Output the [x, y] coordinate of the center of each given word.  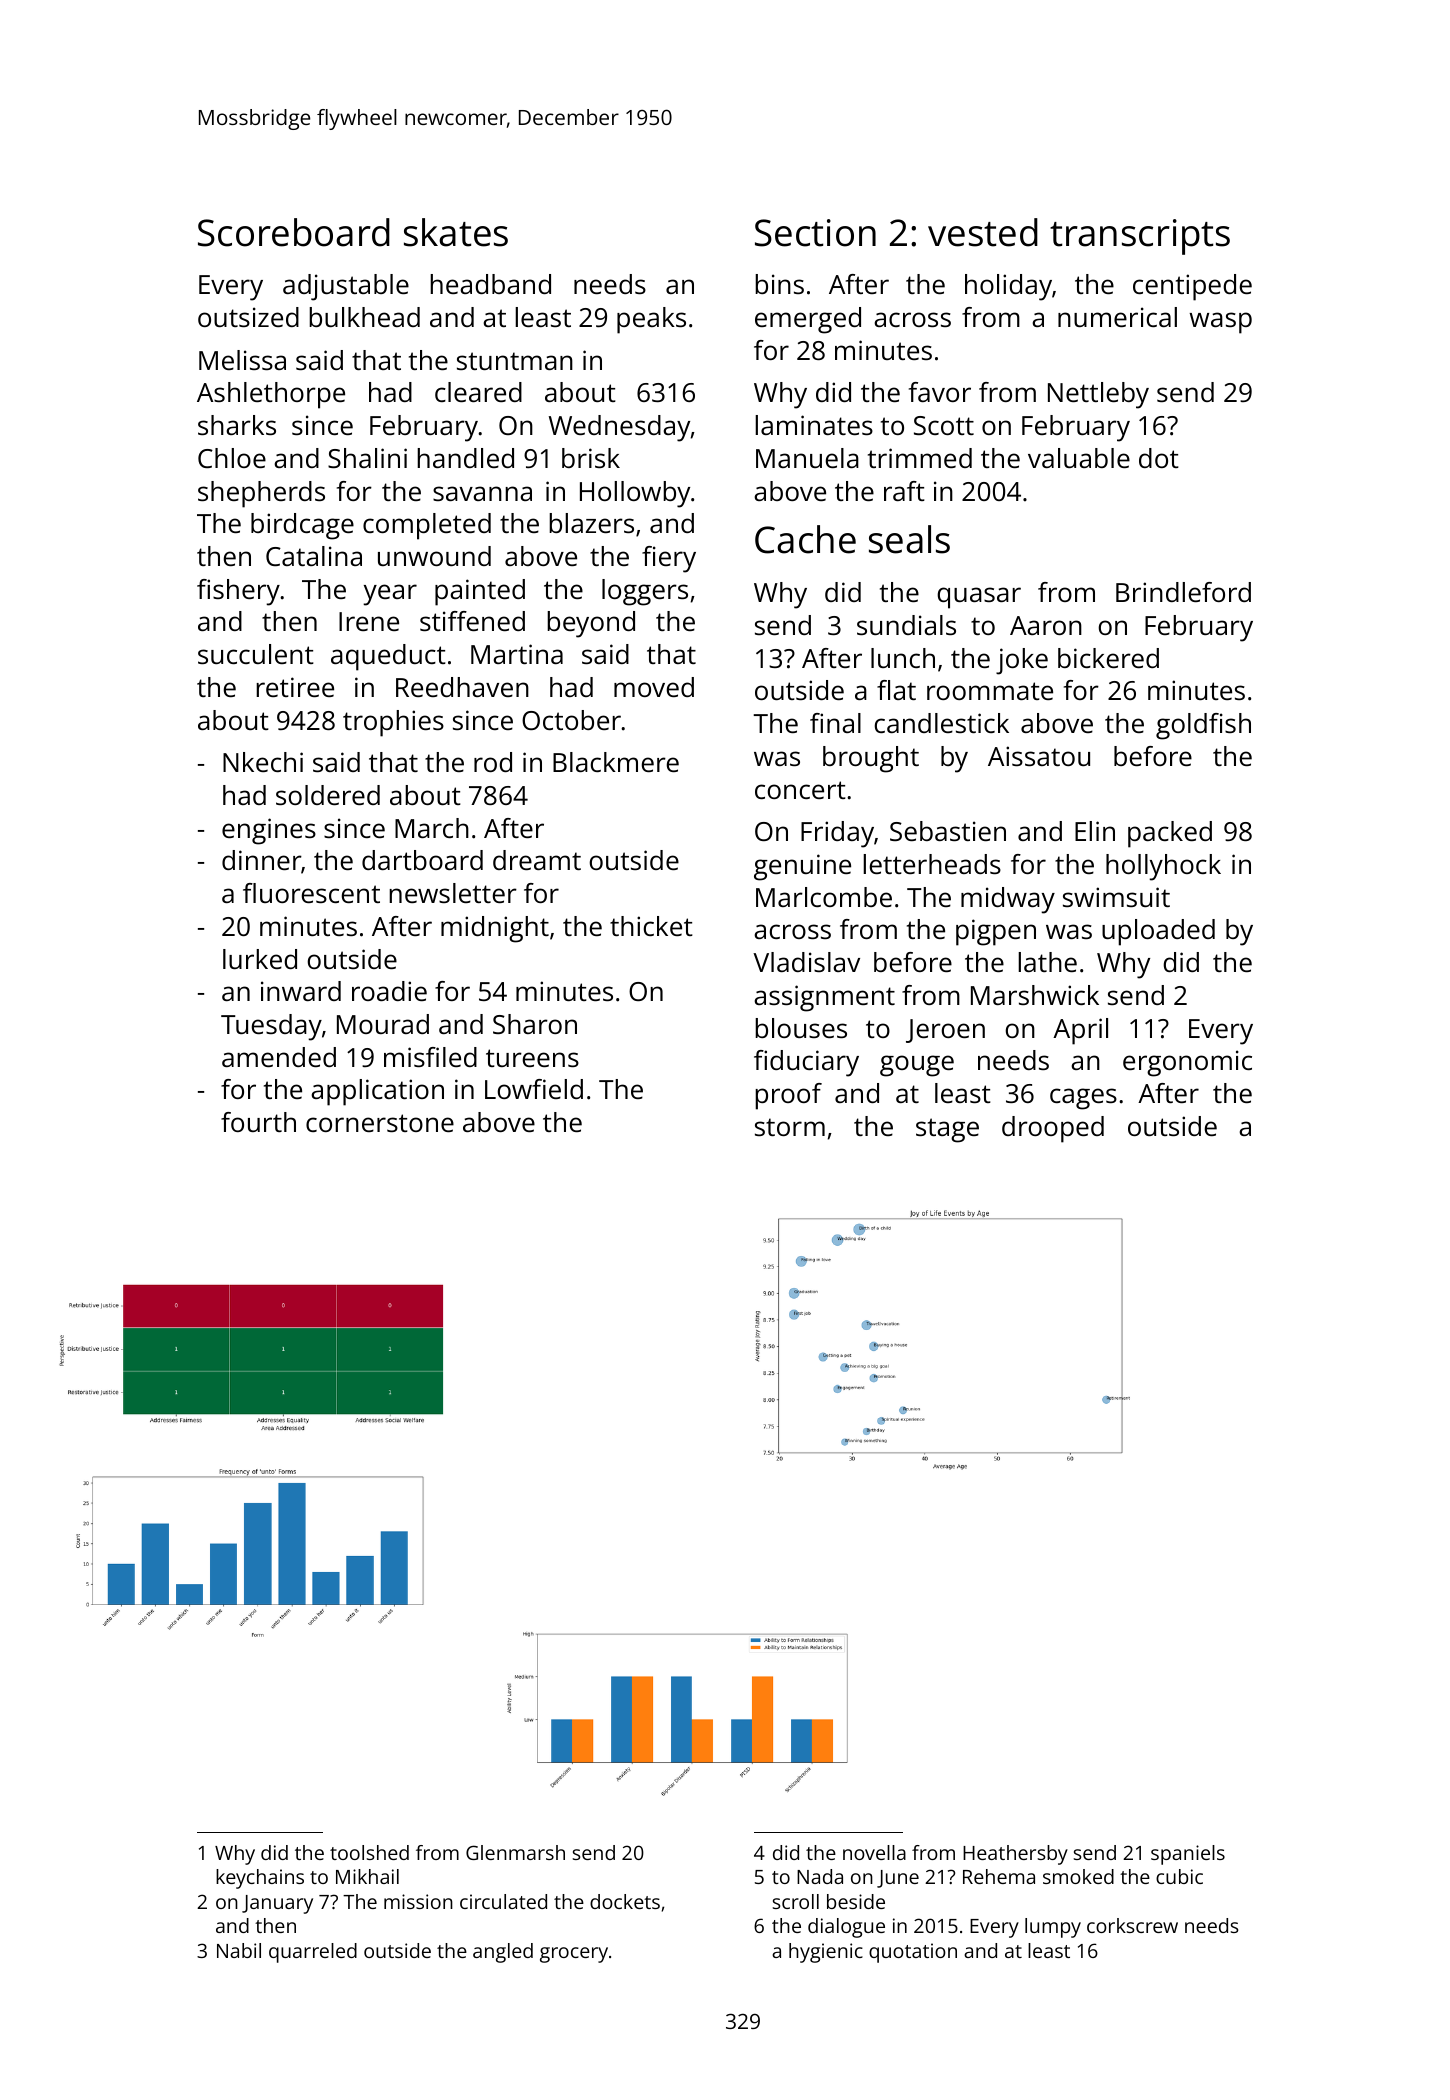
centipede [1192, 287]
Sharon [535, 1024]
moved [654, 687]
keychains [260, 1879]
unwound [434, 556]
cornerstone [380, 1123]
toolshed [369, 1852]
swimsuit [1116, 897]
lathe [1047, 962]
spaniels [1188, 1855]
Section [815, 233]
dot [1159, 458]
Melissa [242, 360]
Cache [805, 539]
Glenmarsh [515, 1852]
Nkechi [263, 762]
